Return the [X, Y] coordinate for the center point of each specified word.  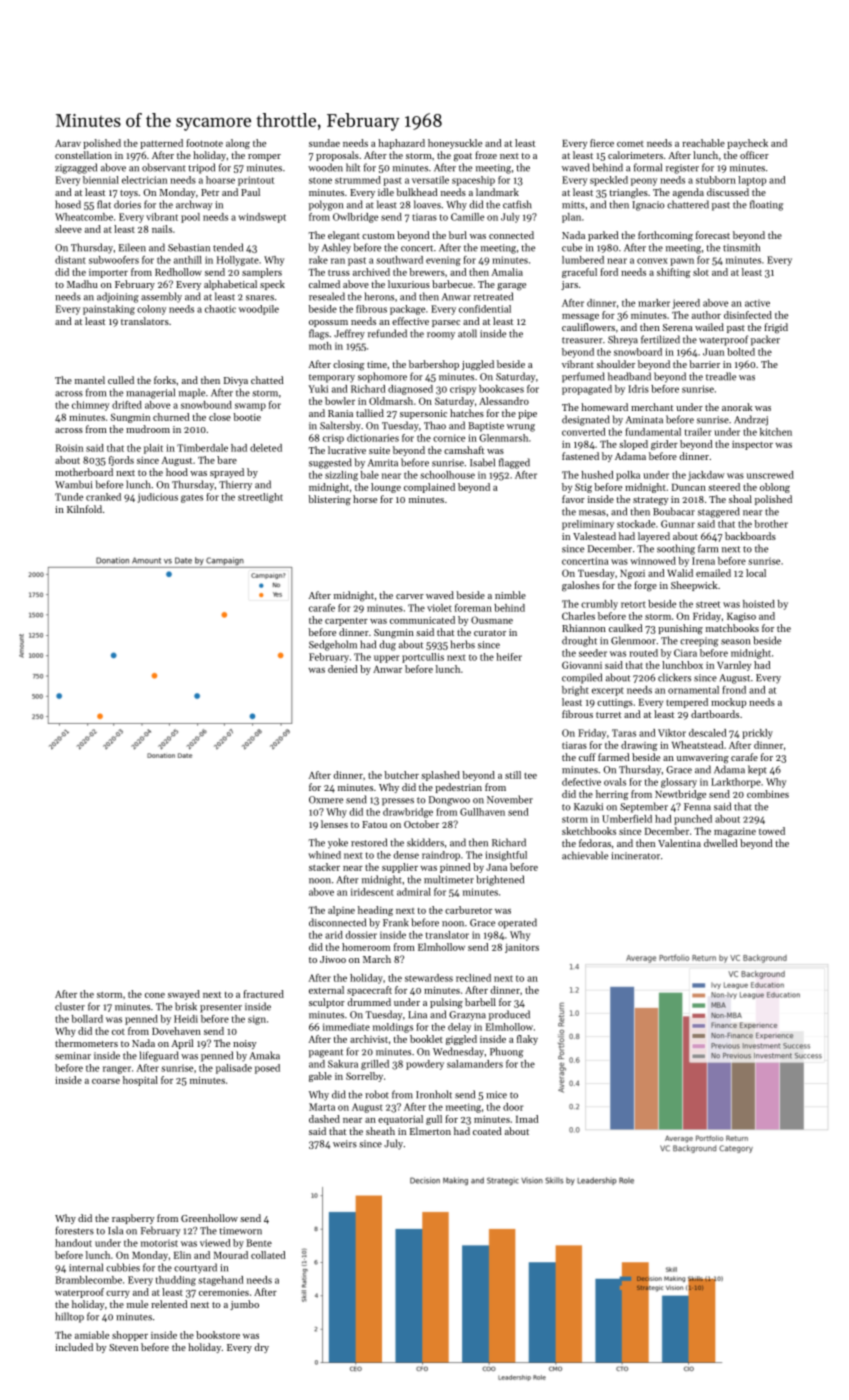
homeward [604, 407]
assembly [161, 297]
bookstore [218, 1335]
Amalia [507, 272]
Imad [527, 1119]
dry [261, 1348]
